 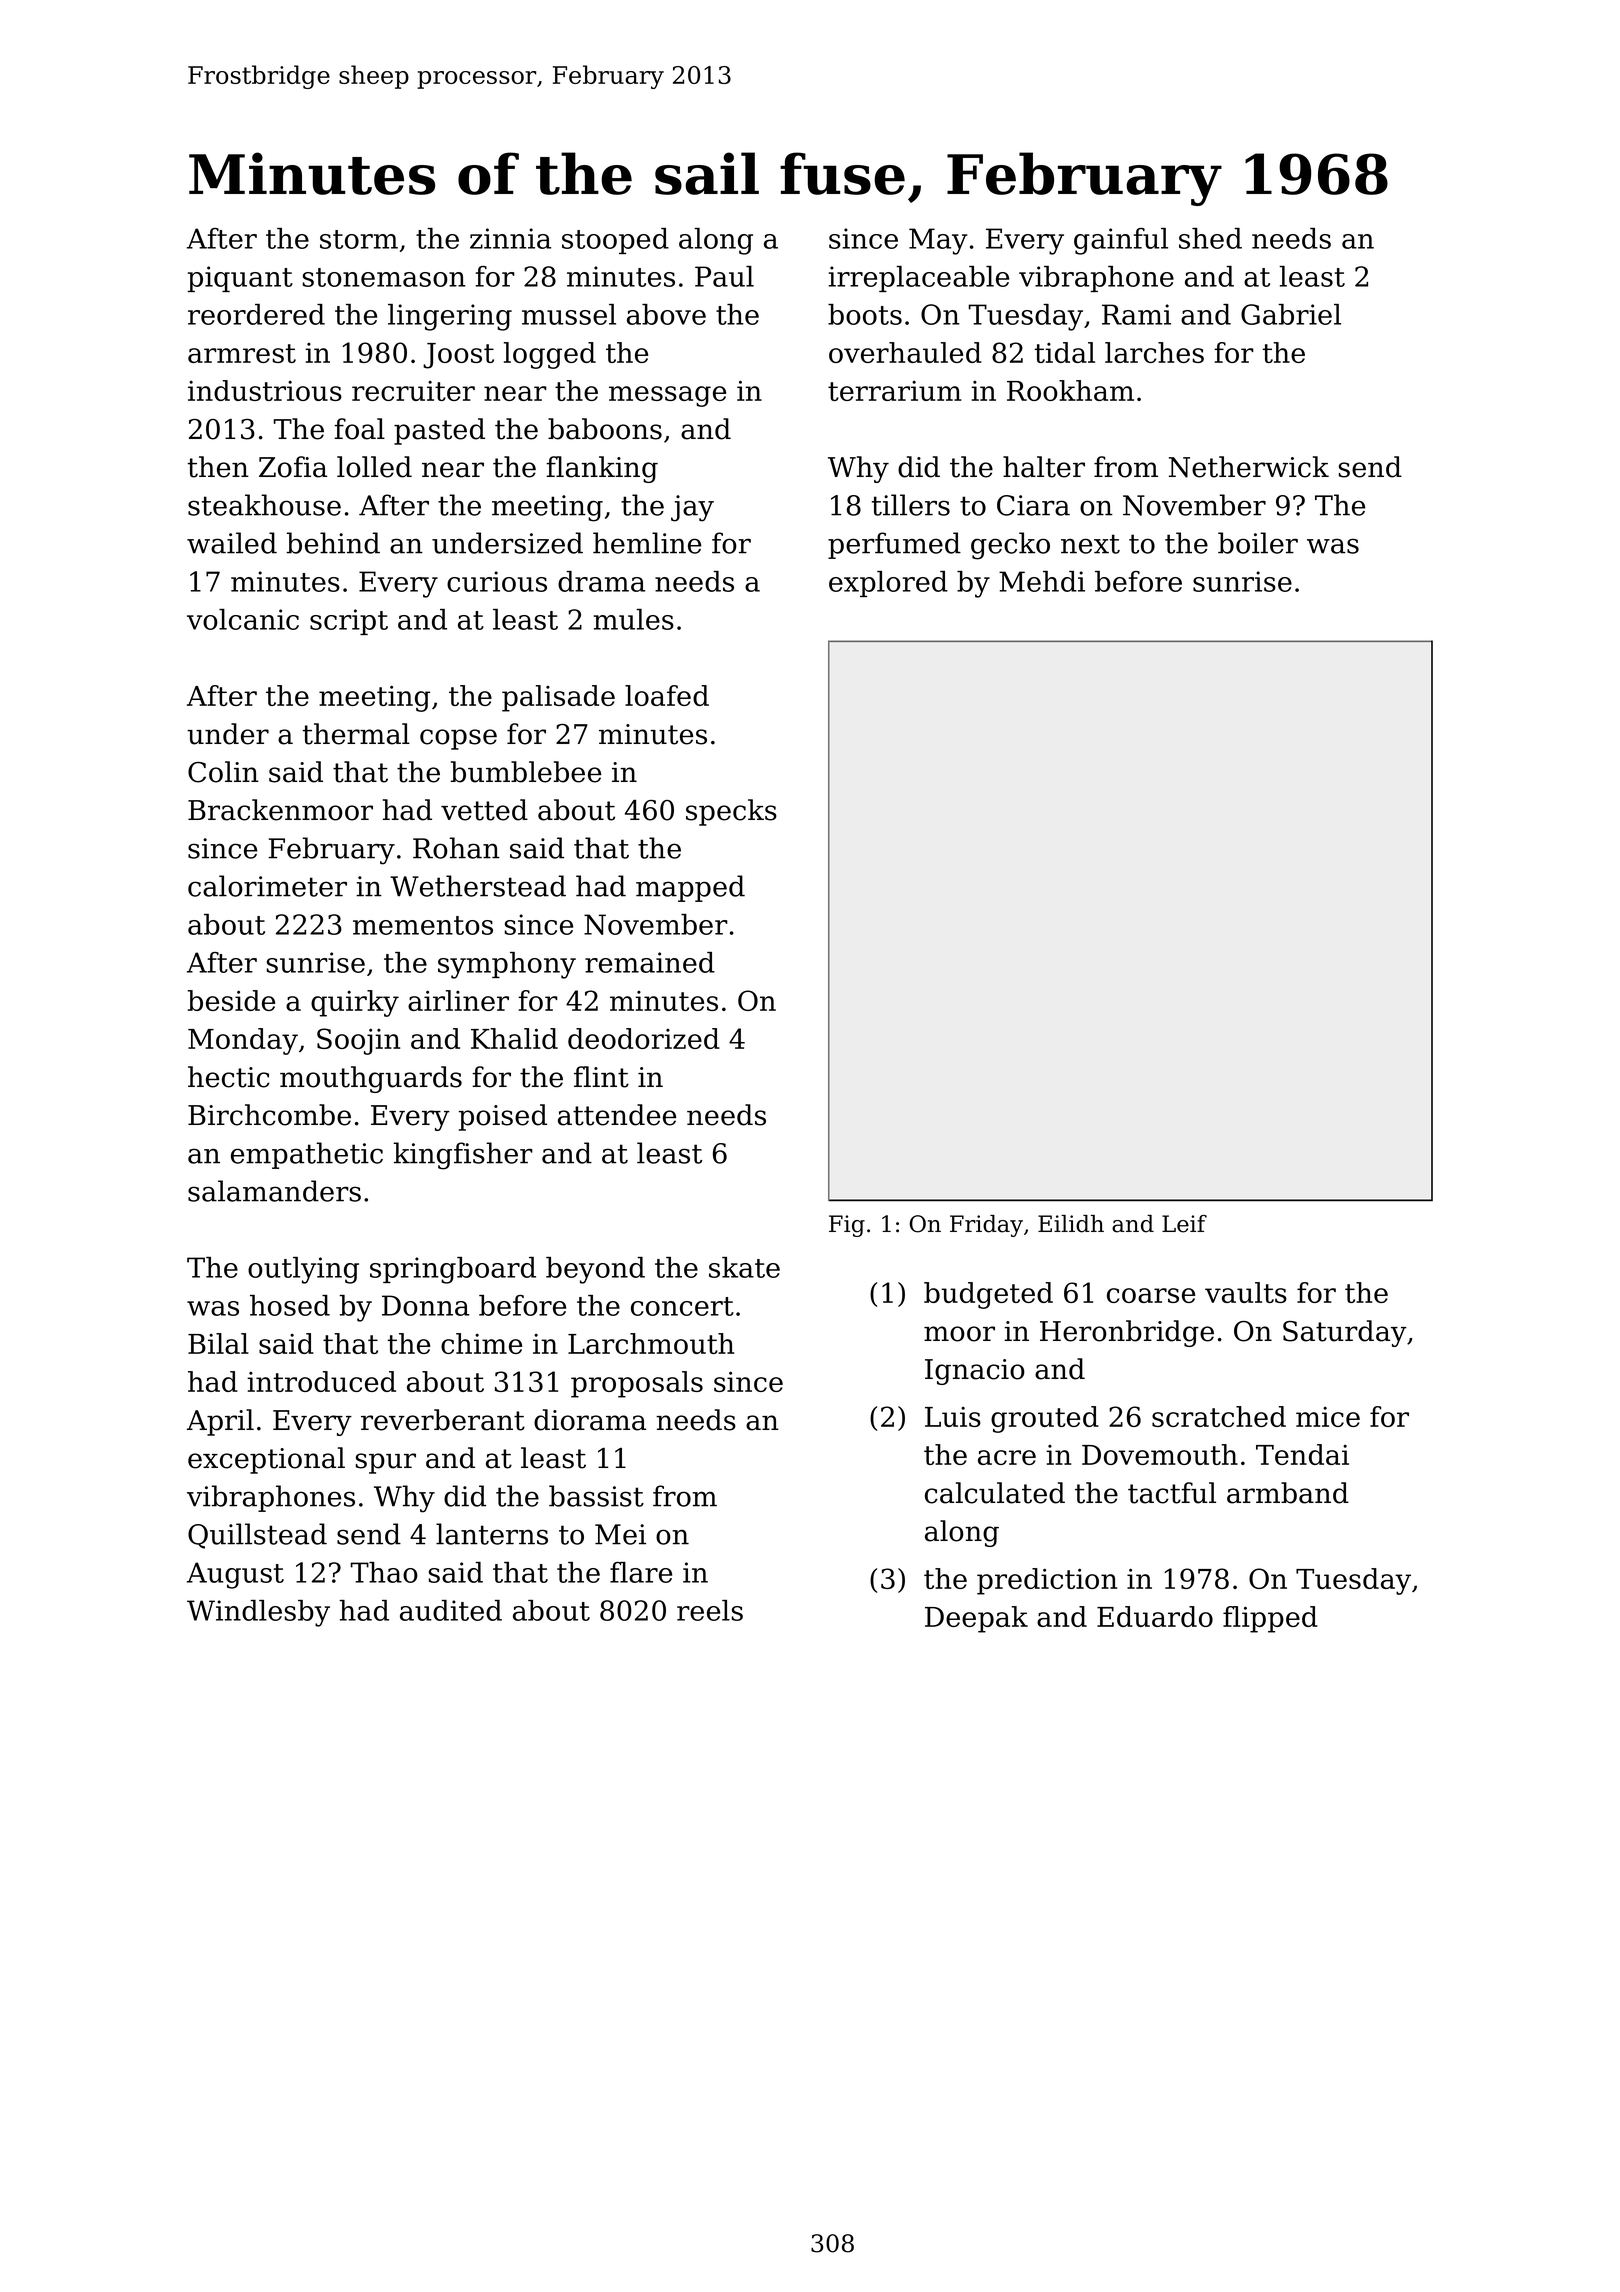 What do you see at coordinates (692, 508) in the screenshot?
I see `jay` at bounding box center [692, 508].
